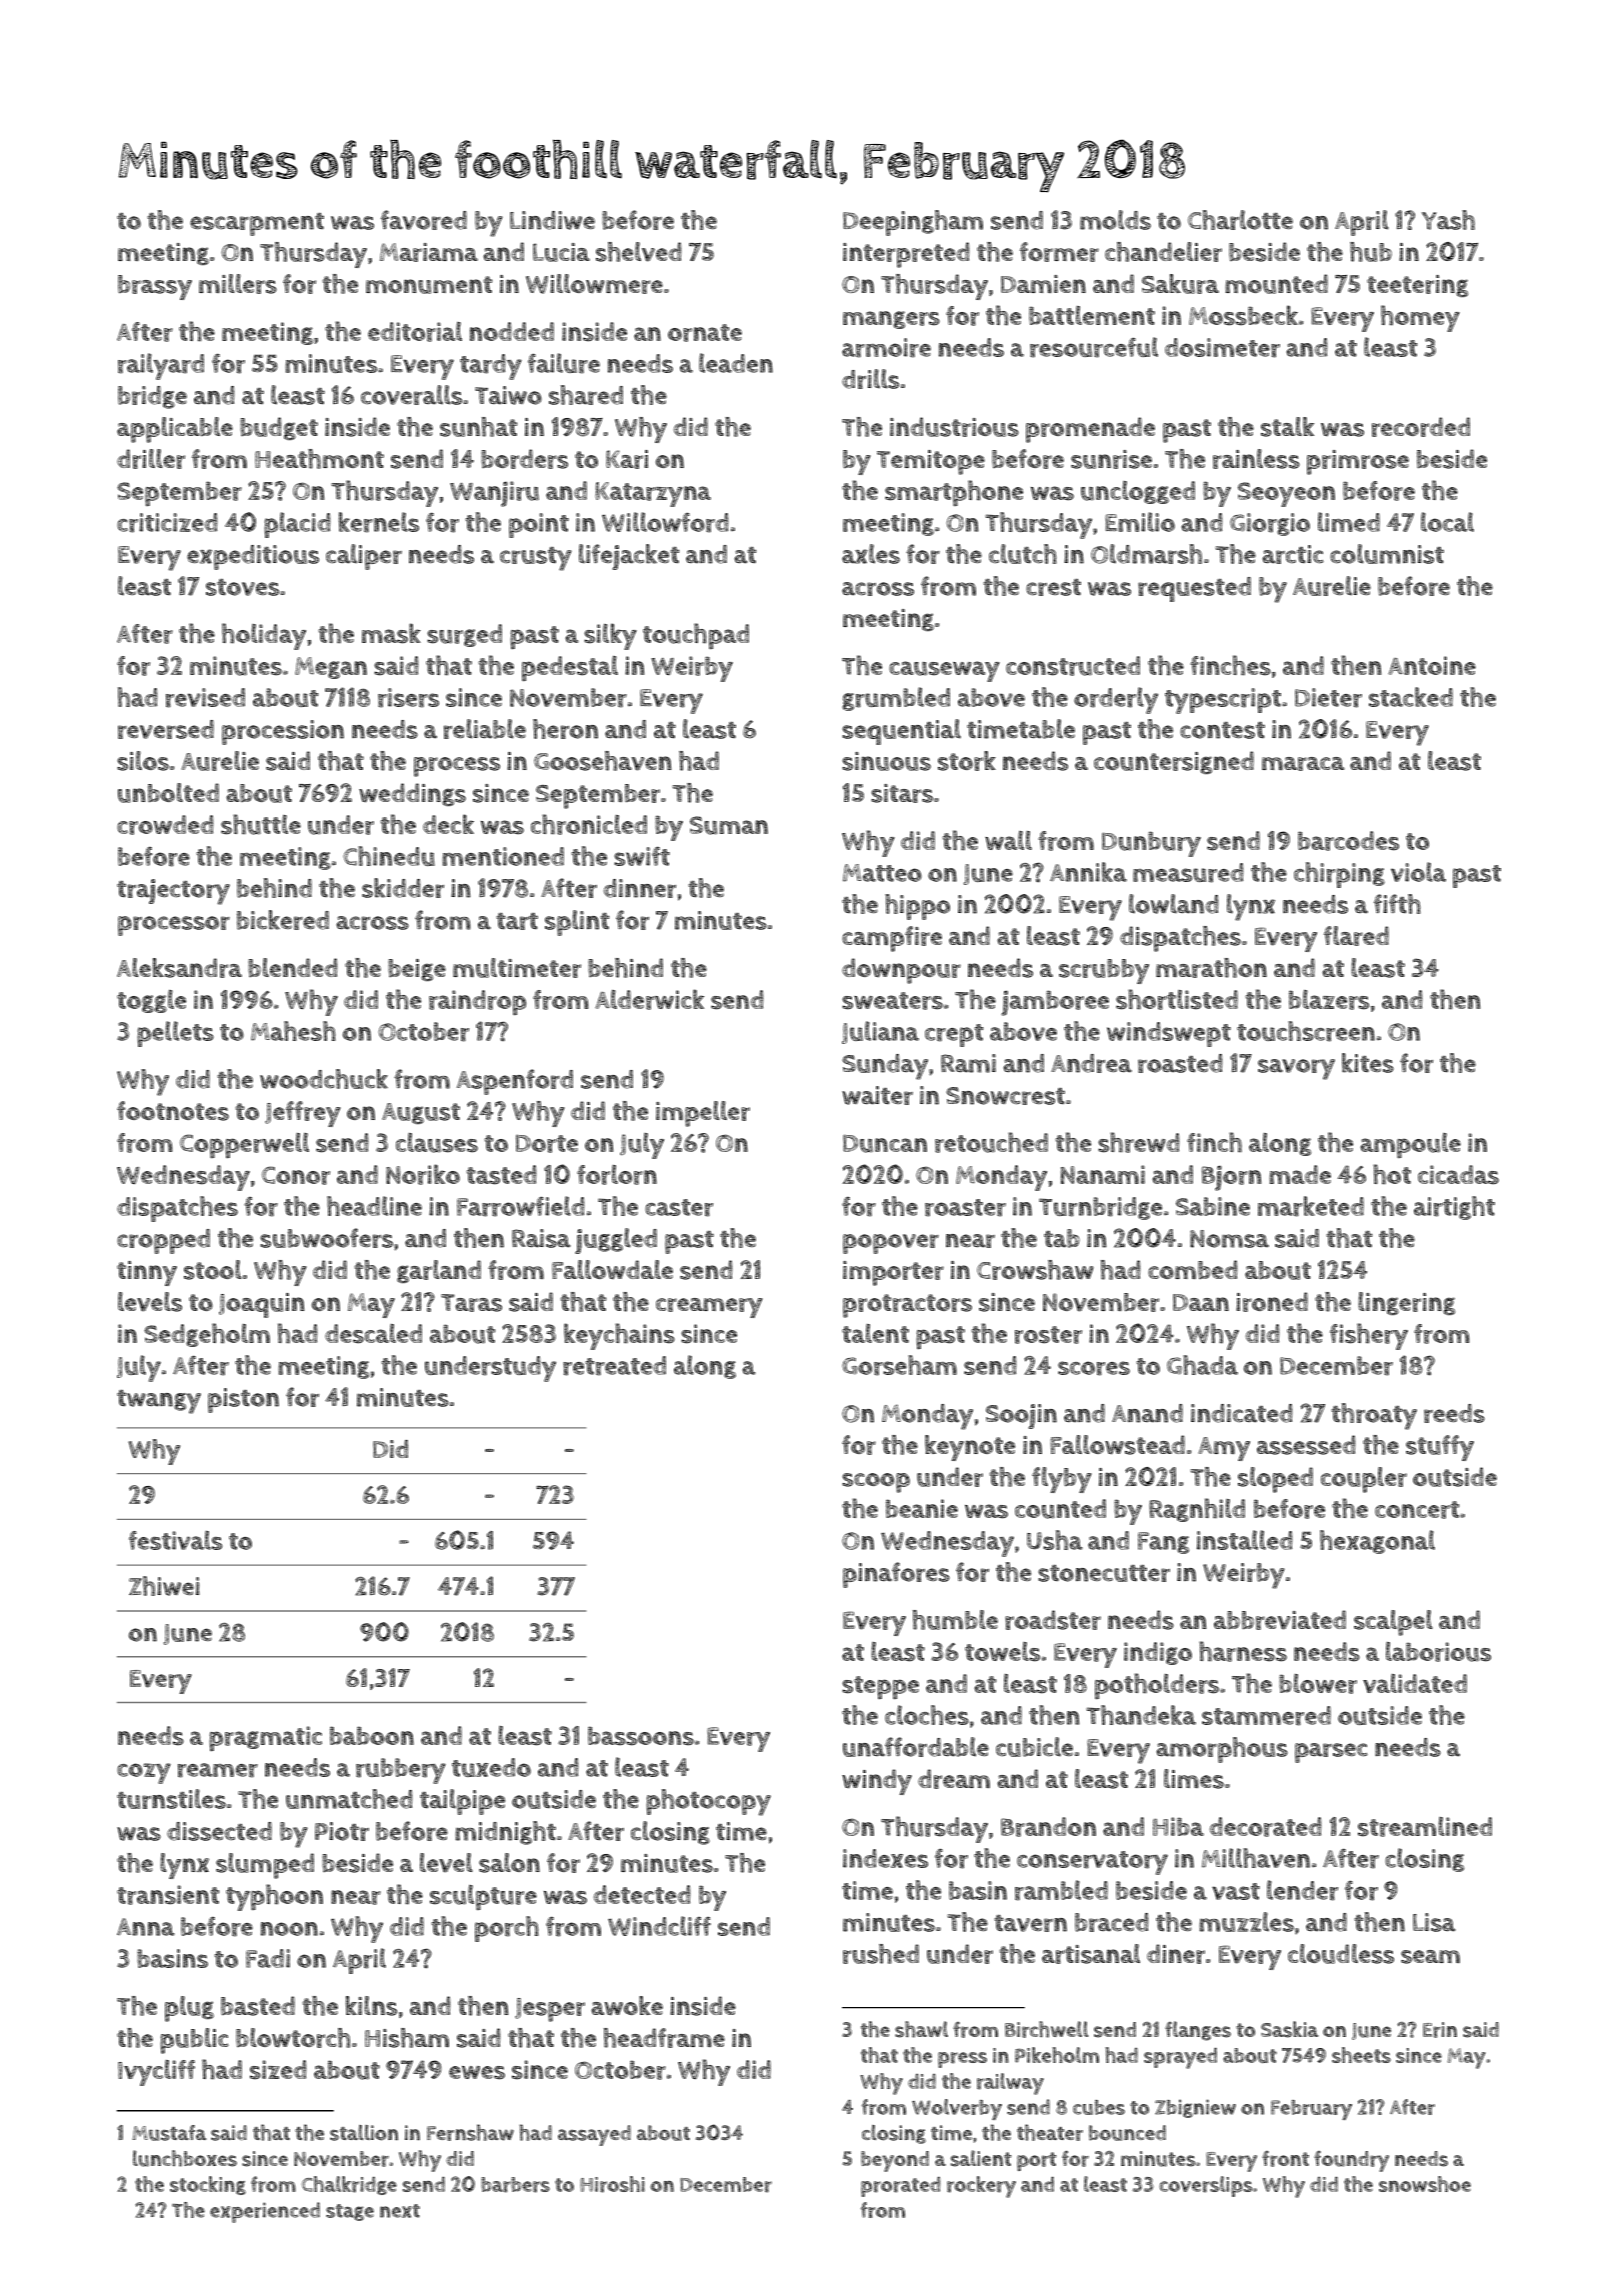  Describe the element at coordinates (1174, 762) in the image. I see `countersigned` at that location.
